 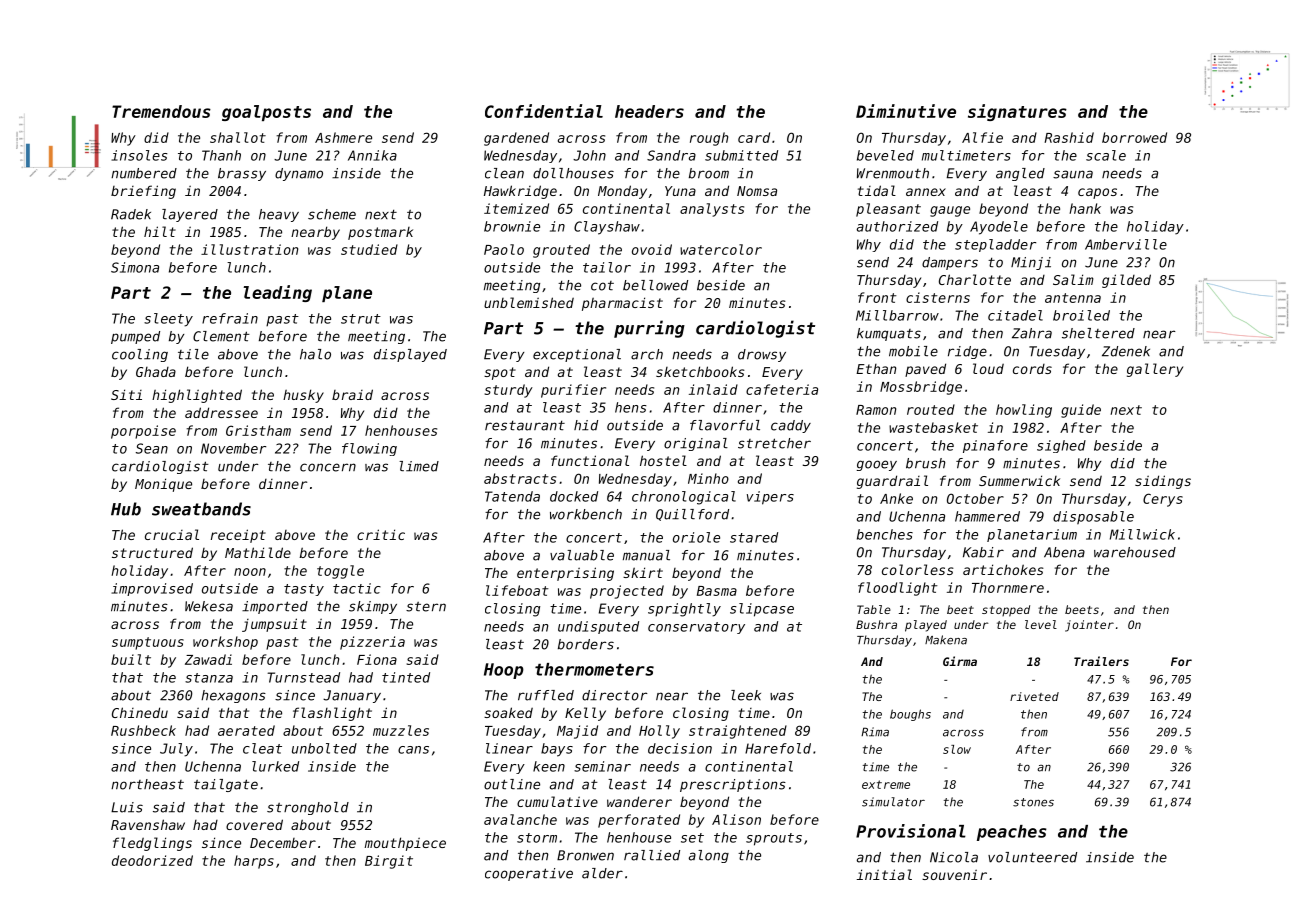 I want to click on ruffled, so click(x=546, y=695).
